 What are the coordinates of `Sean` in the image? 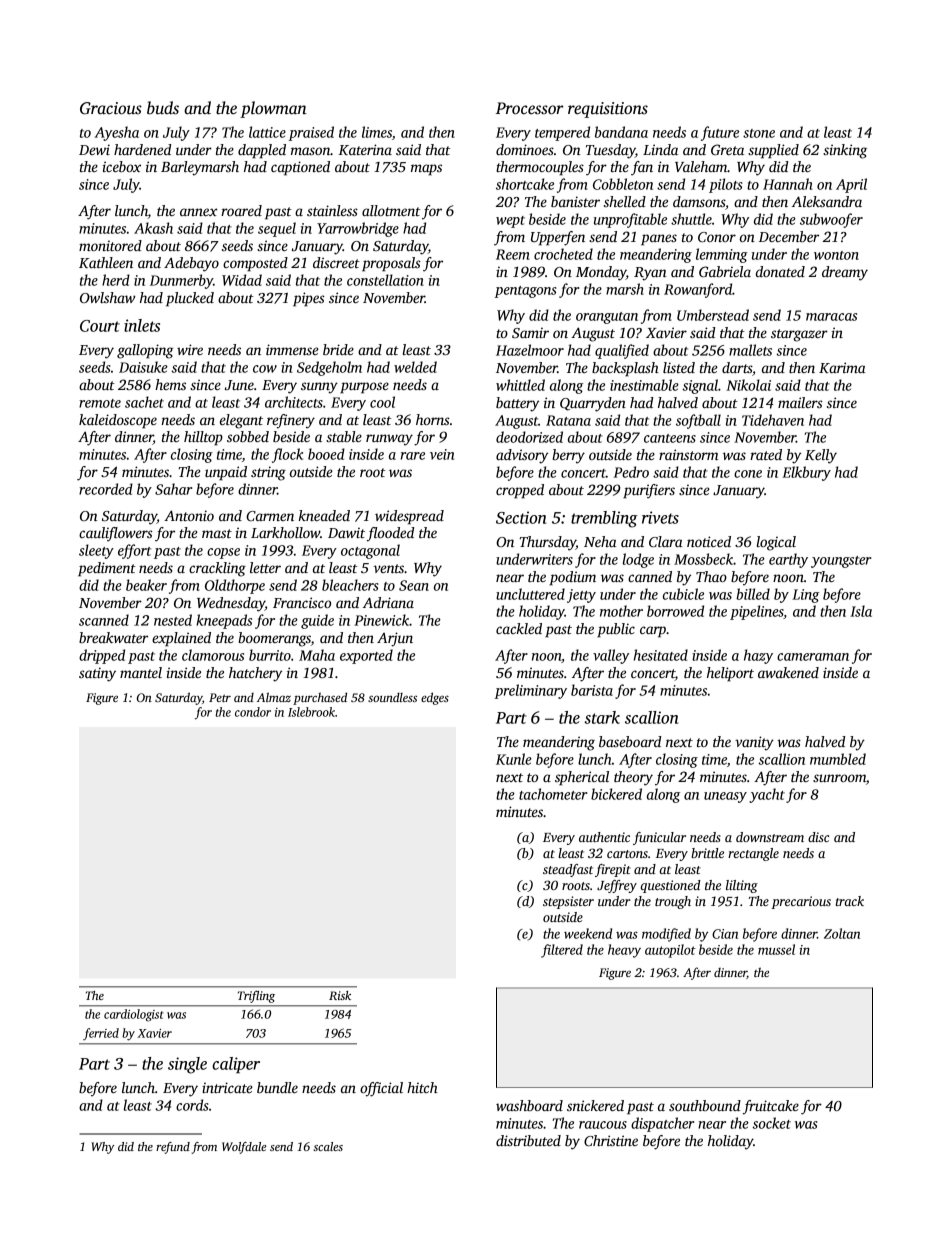 It's located at (414, 585).
